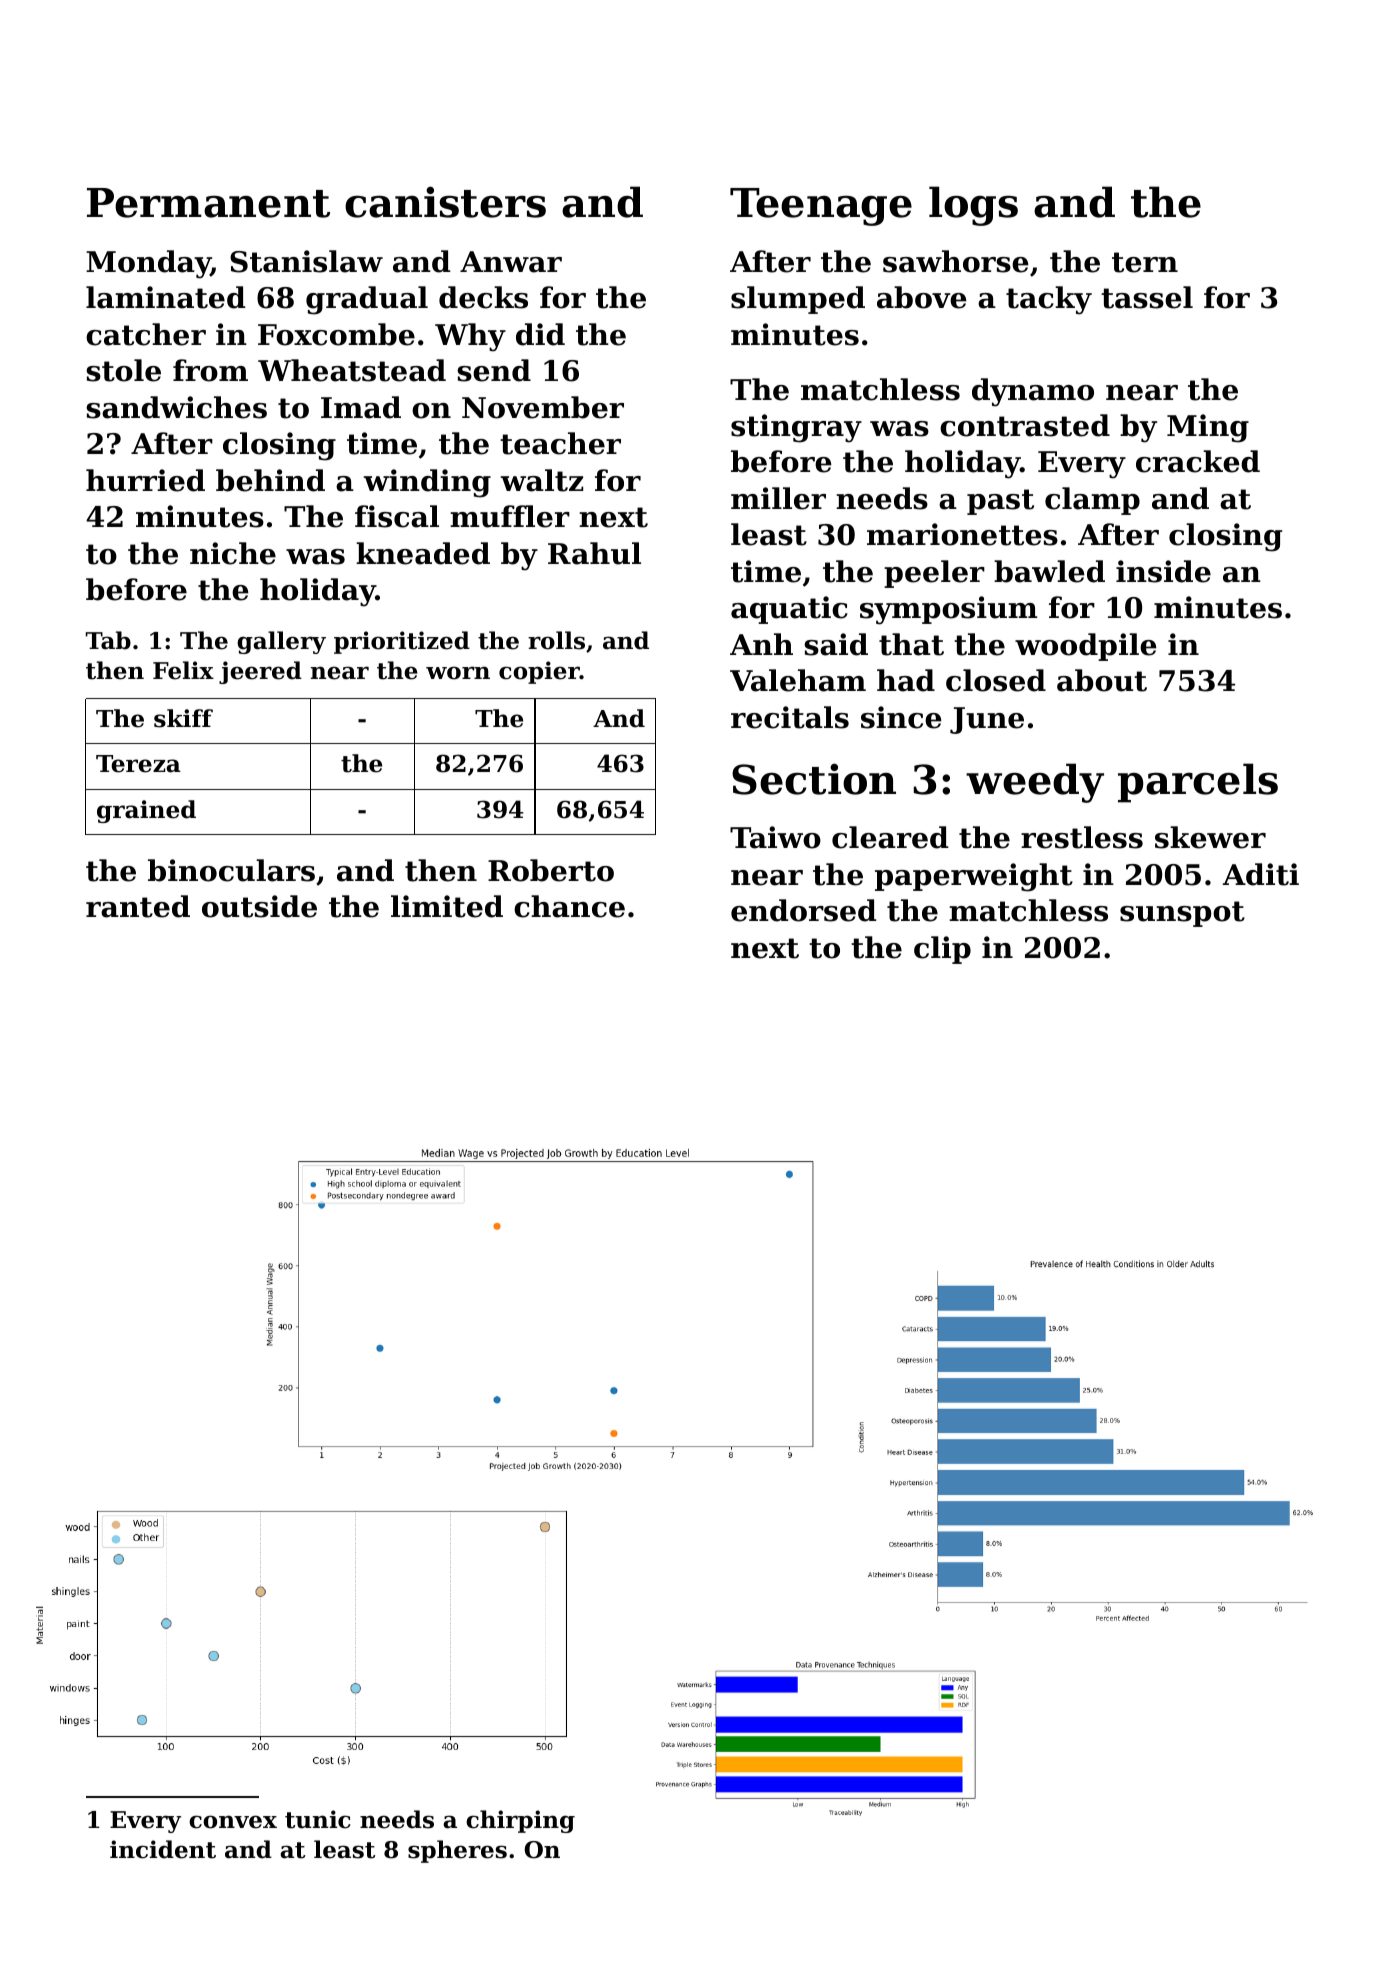 The height and width of the screenshot is (1969, 1386). Describe the element at coordinates (259, 906) in the screenshot. I see `outside` at that location.
